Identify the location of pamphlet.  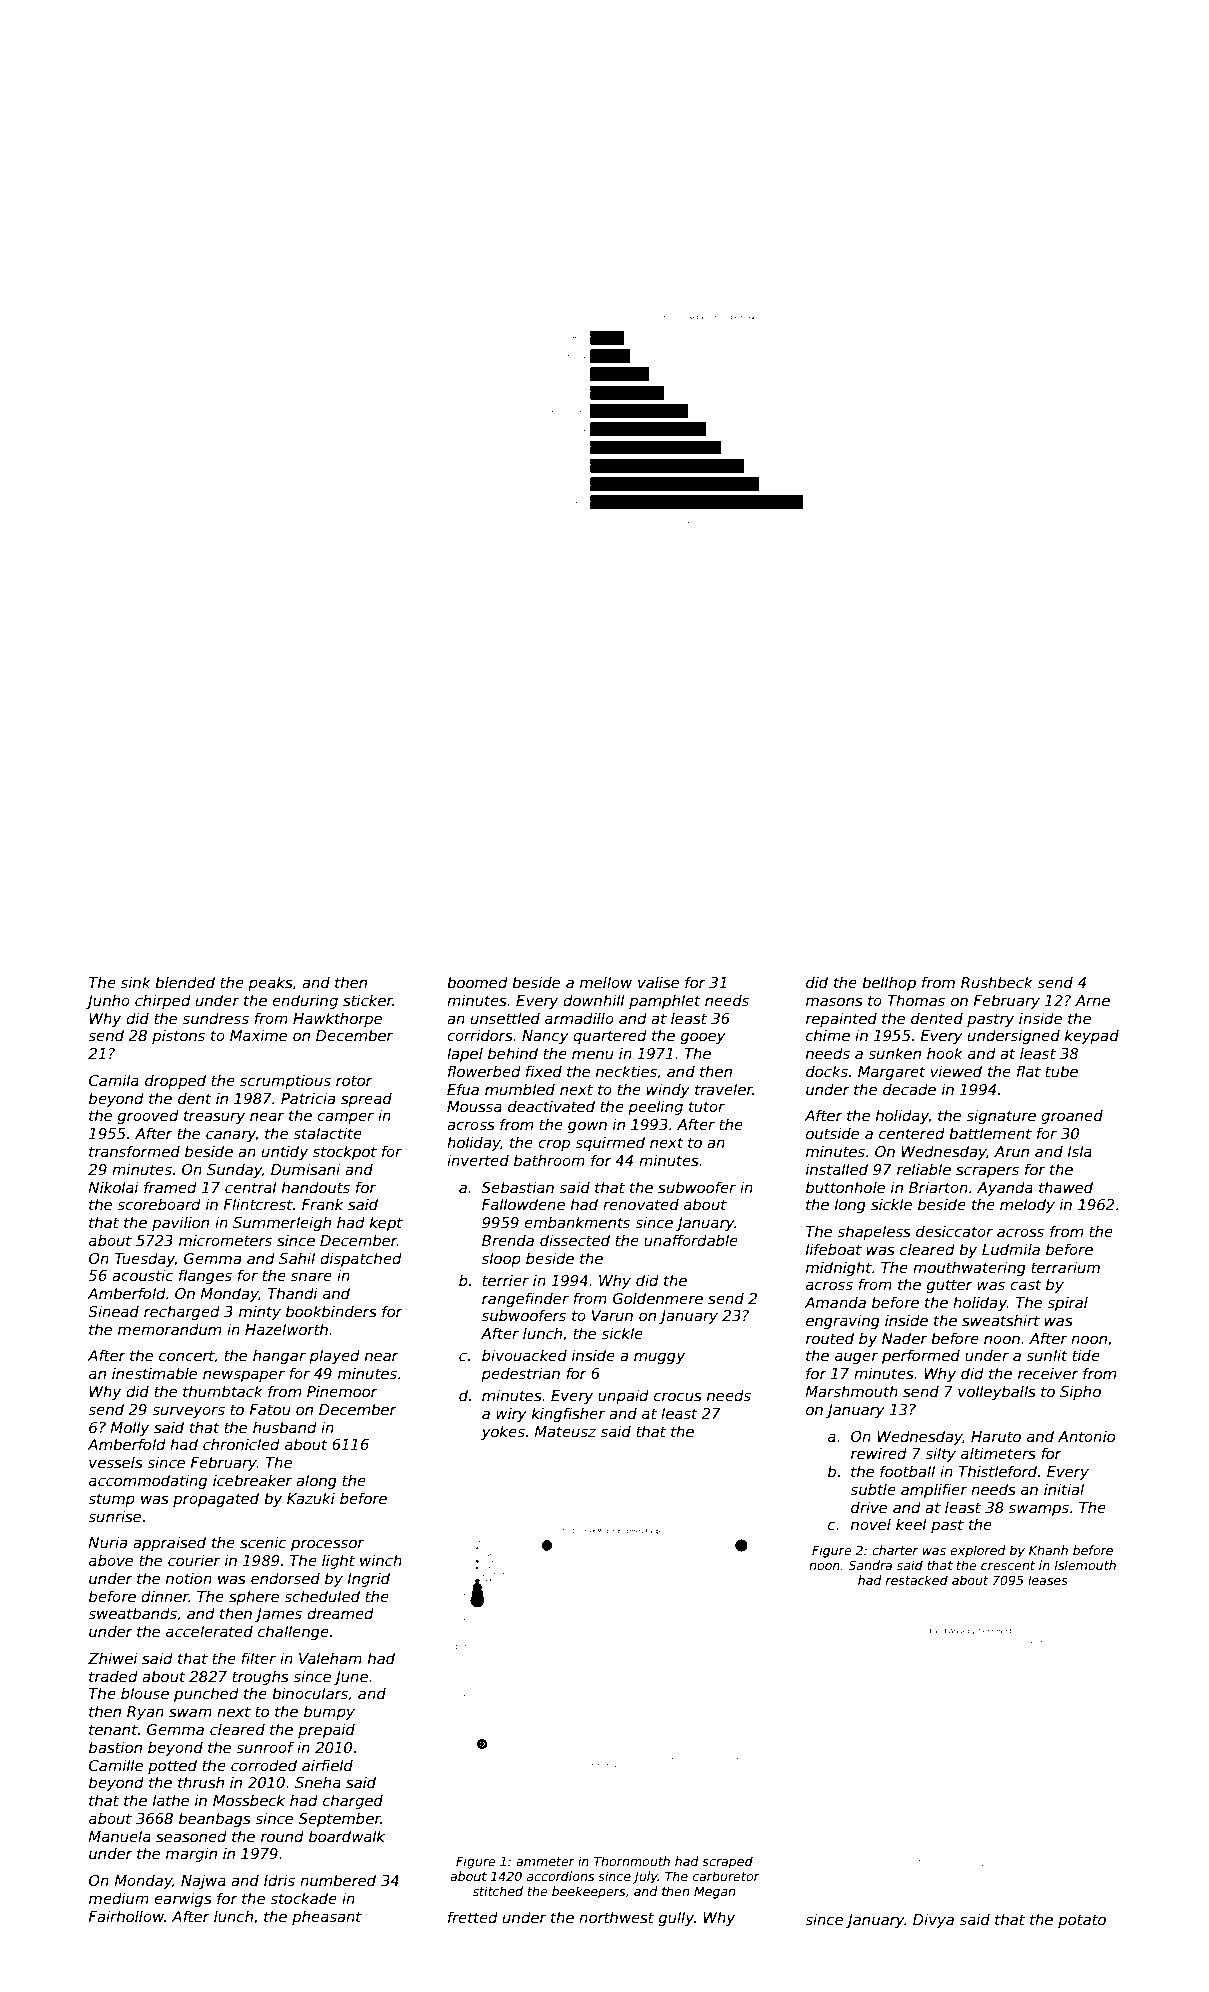
(665, 1001).
